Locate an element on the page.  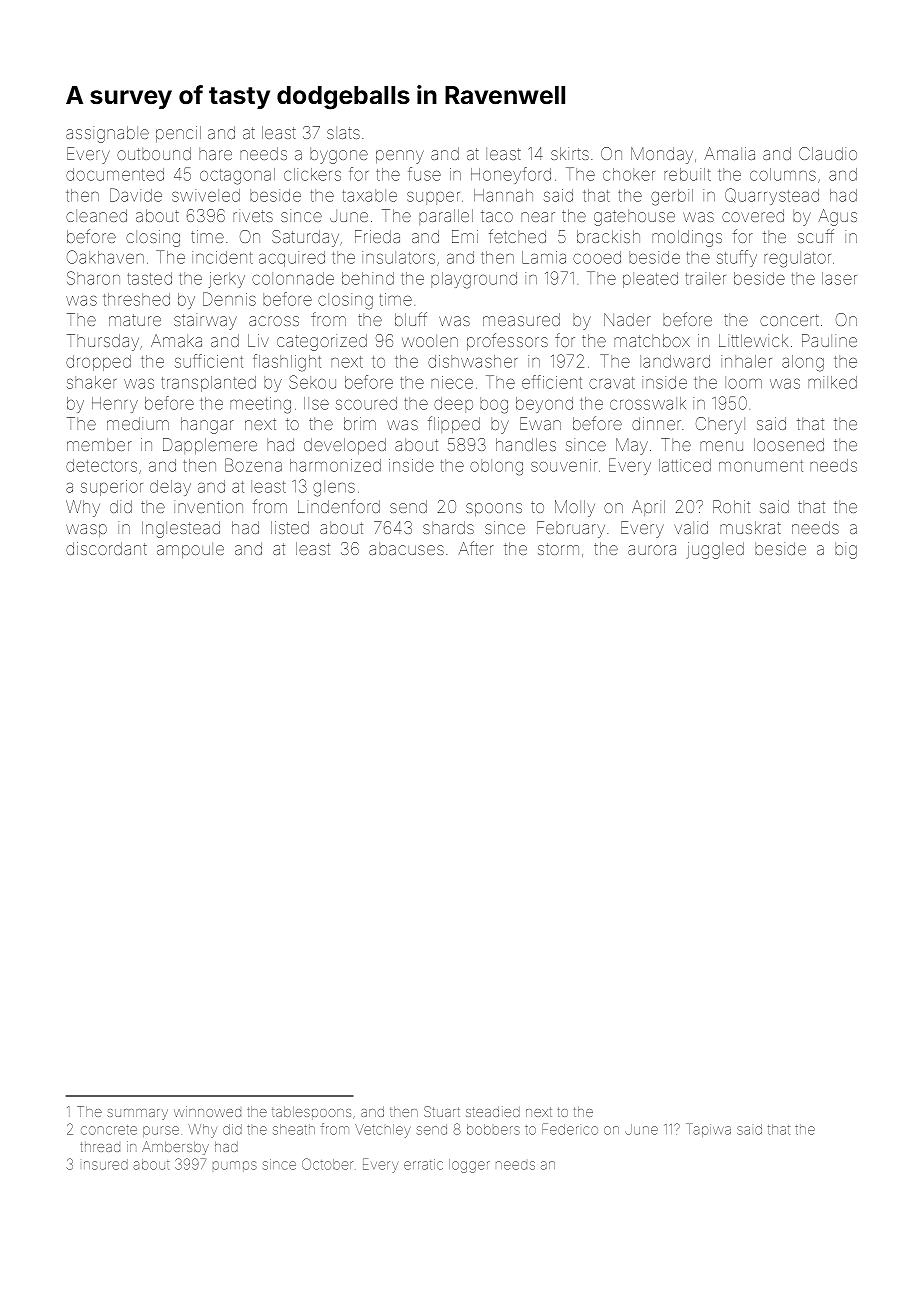
Saturday is located at coordinates (305, 238).
